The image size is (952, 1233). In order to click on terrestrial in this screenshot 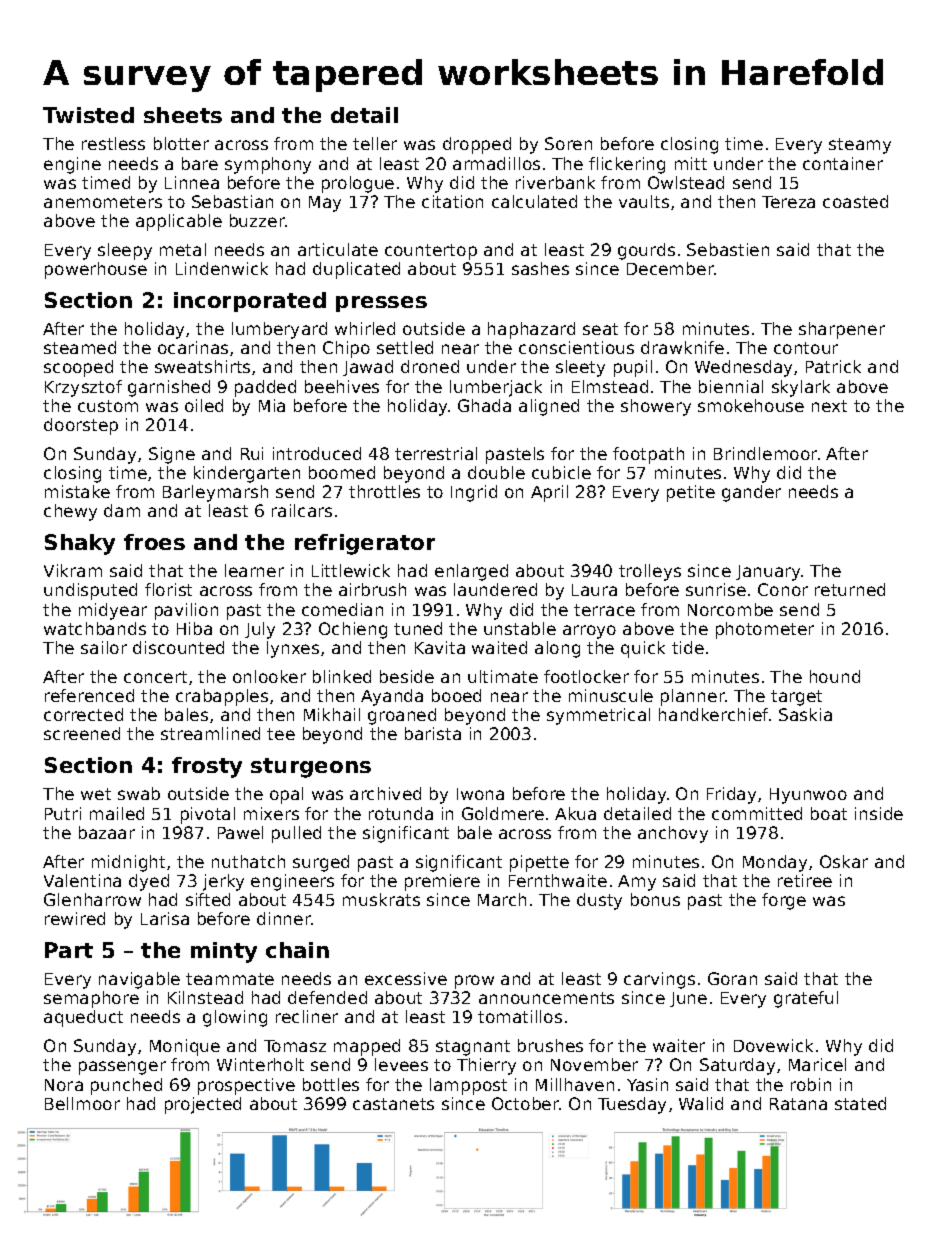, I will do `click(436, 453)`.
